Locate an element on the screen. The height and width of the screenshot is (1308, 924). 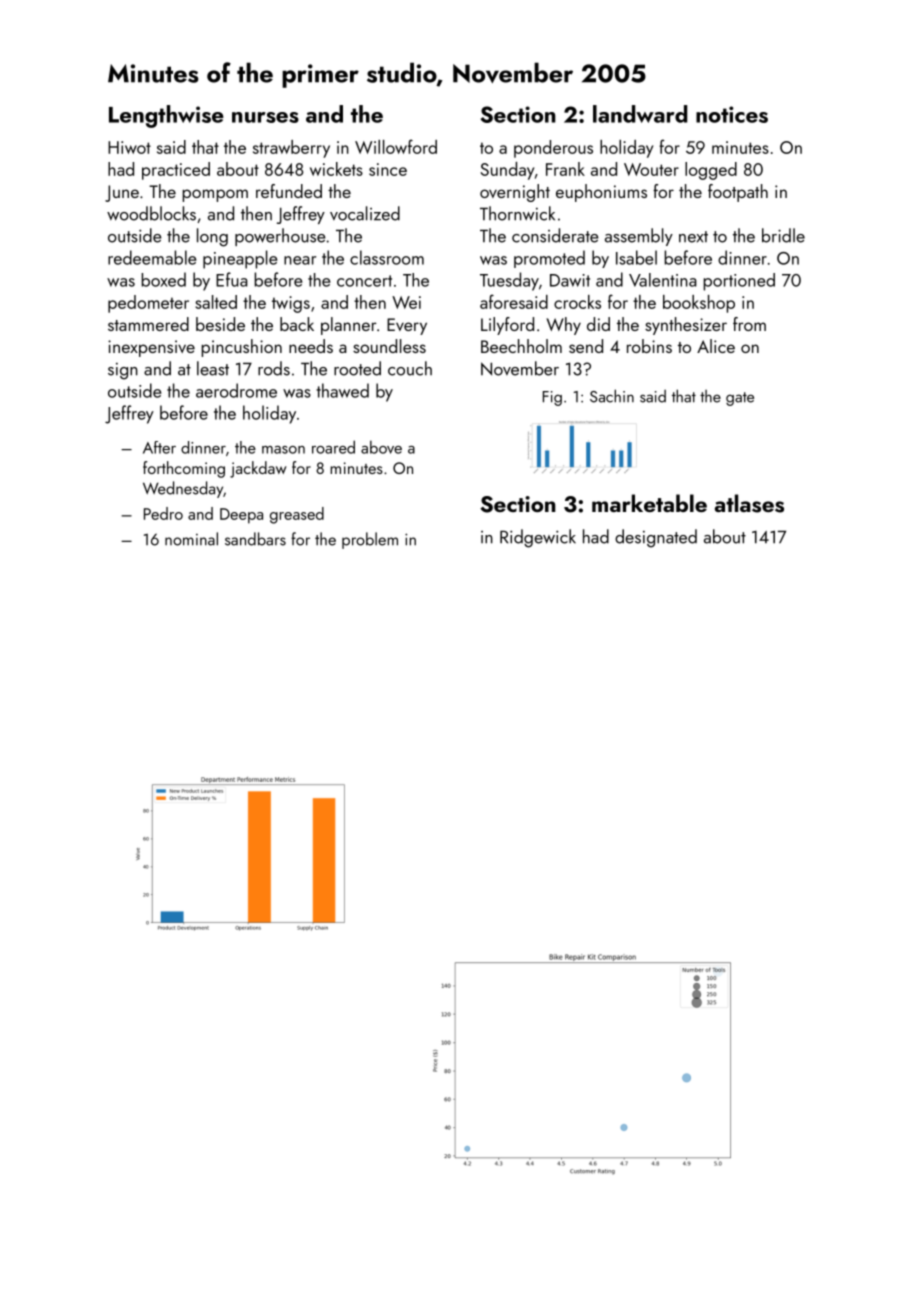
logged is located at coordinates (711, 171).
